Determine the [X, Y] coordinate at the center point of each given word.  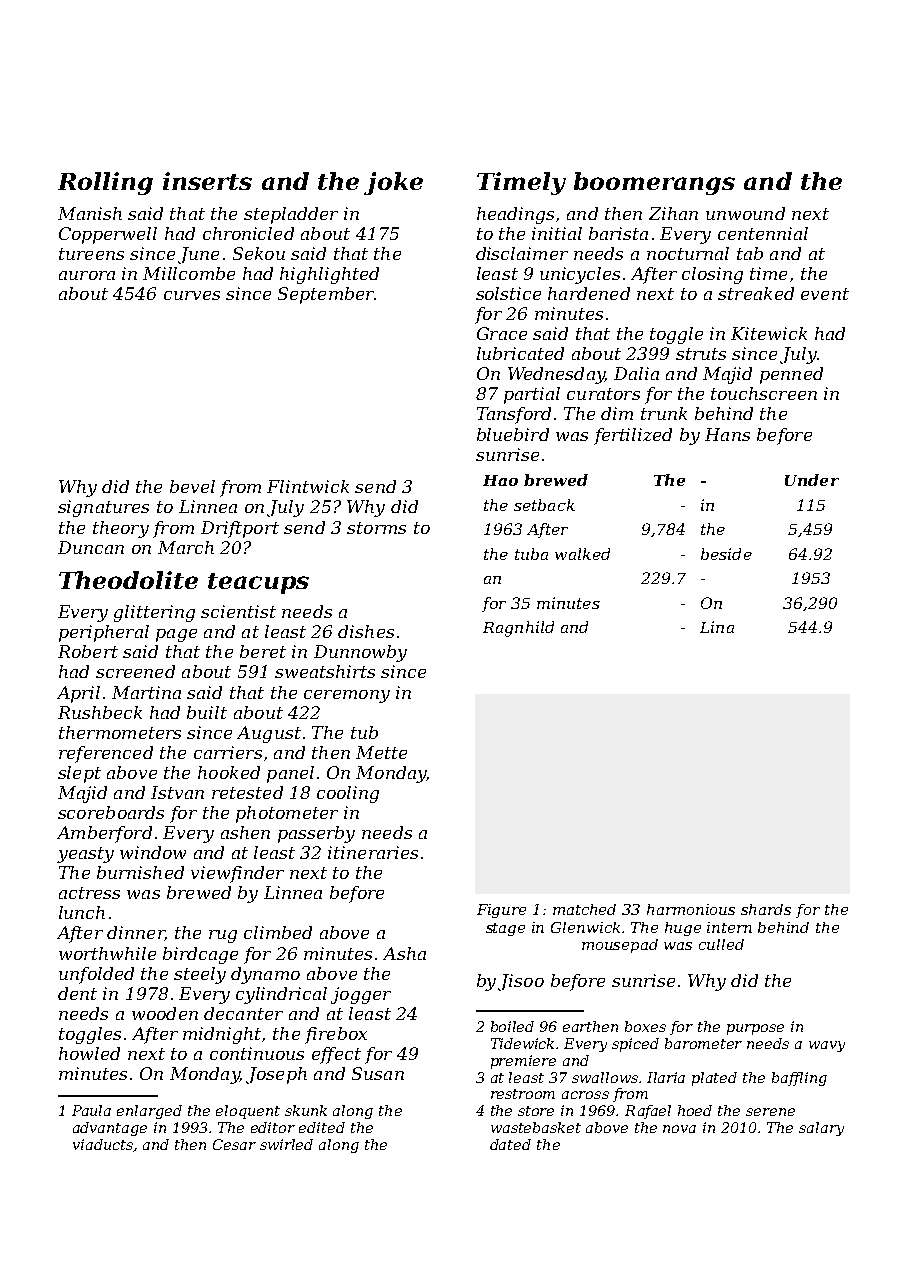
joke [393, 183]
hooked [229, 772]
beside [726, 554]
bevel [192, 486]
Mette [381, 752]
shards [766, 909]
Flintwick [308, 486]
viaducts [103, 1145]
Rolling [105, 183]
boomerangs [654, 183]
